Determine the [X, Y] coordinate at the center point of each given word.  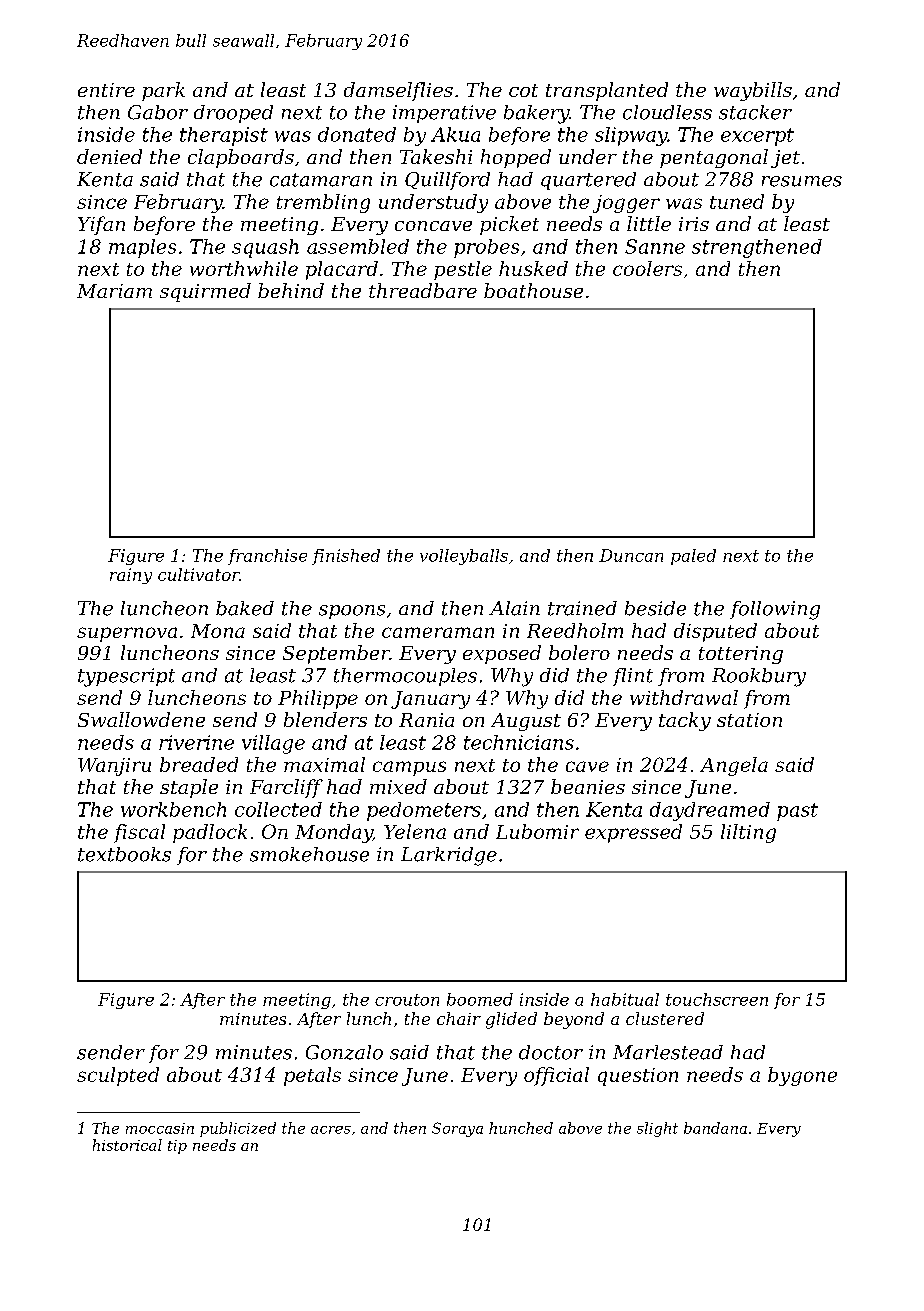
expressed [633, 833]
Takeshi [436, 156]
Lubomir [537, 831]
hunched [521, 1128]
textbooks [124, 854]
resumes [802, 181]
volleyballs [464, 557]
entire [106, 90]
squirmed [205, 292]
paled [693, 557]
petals [312, 1076]
